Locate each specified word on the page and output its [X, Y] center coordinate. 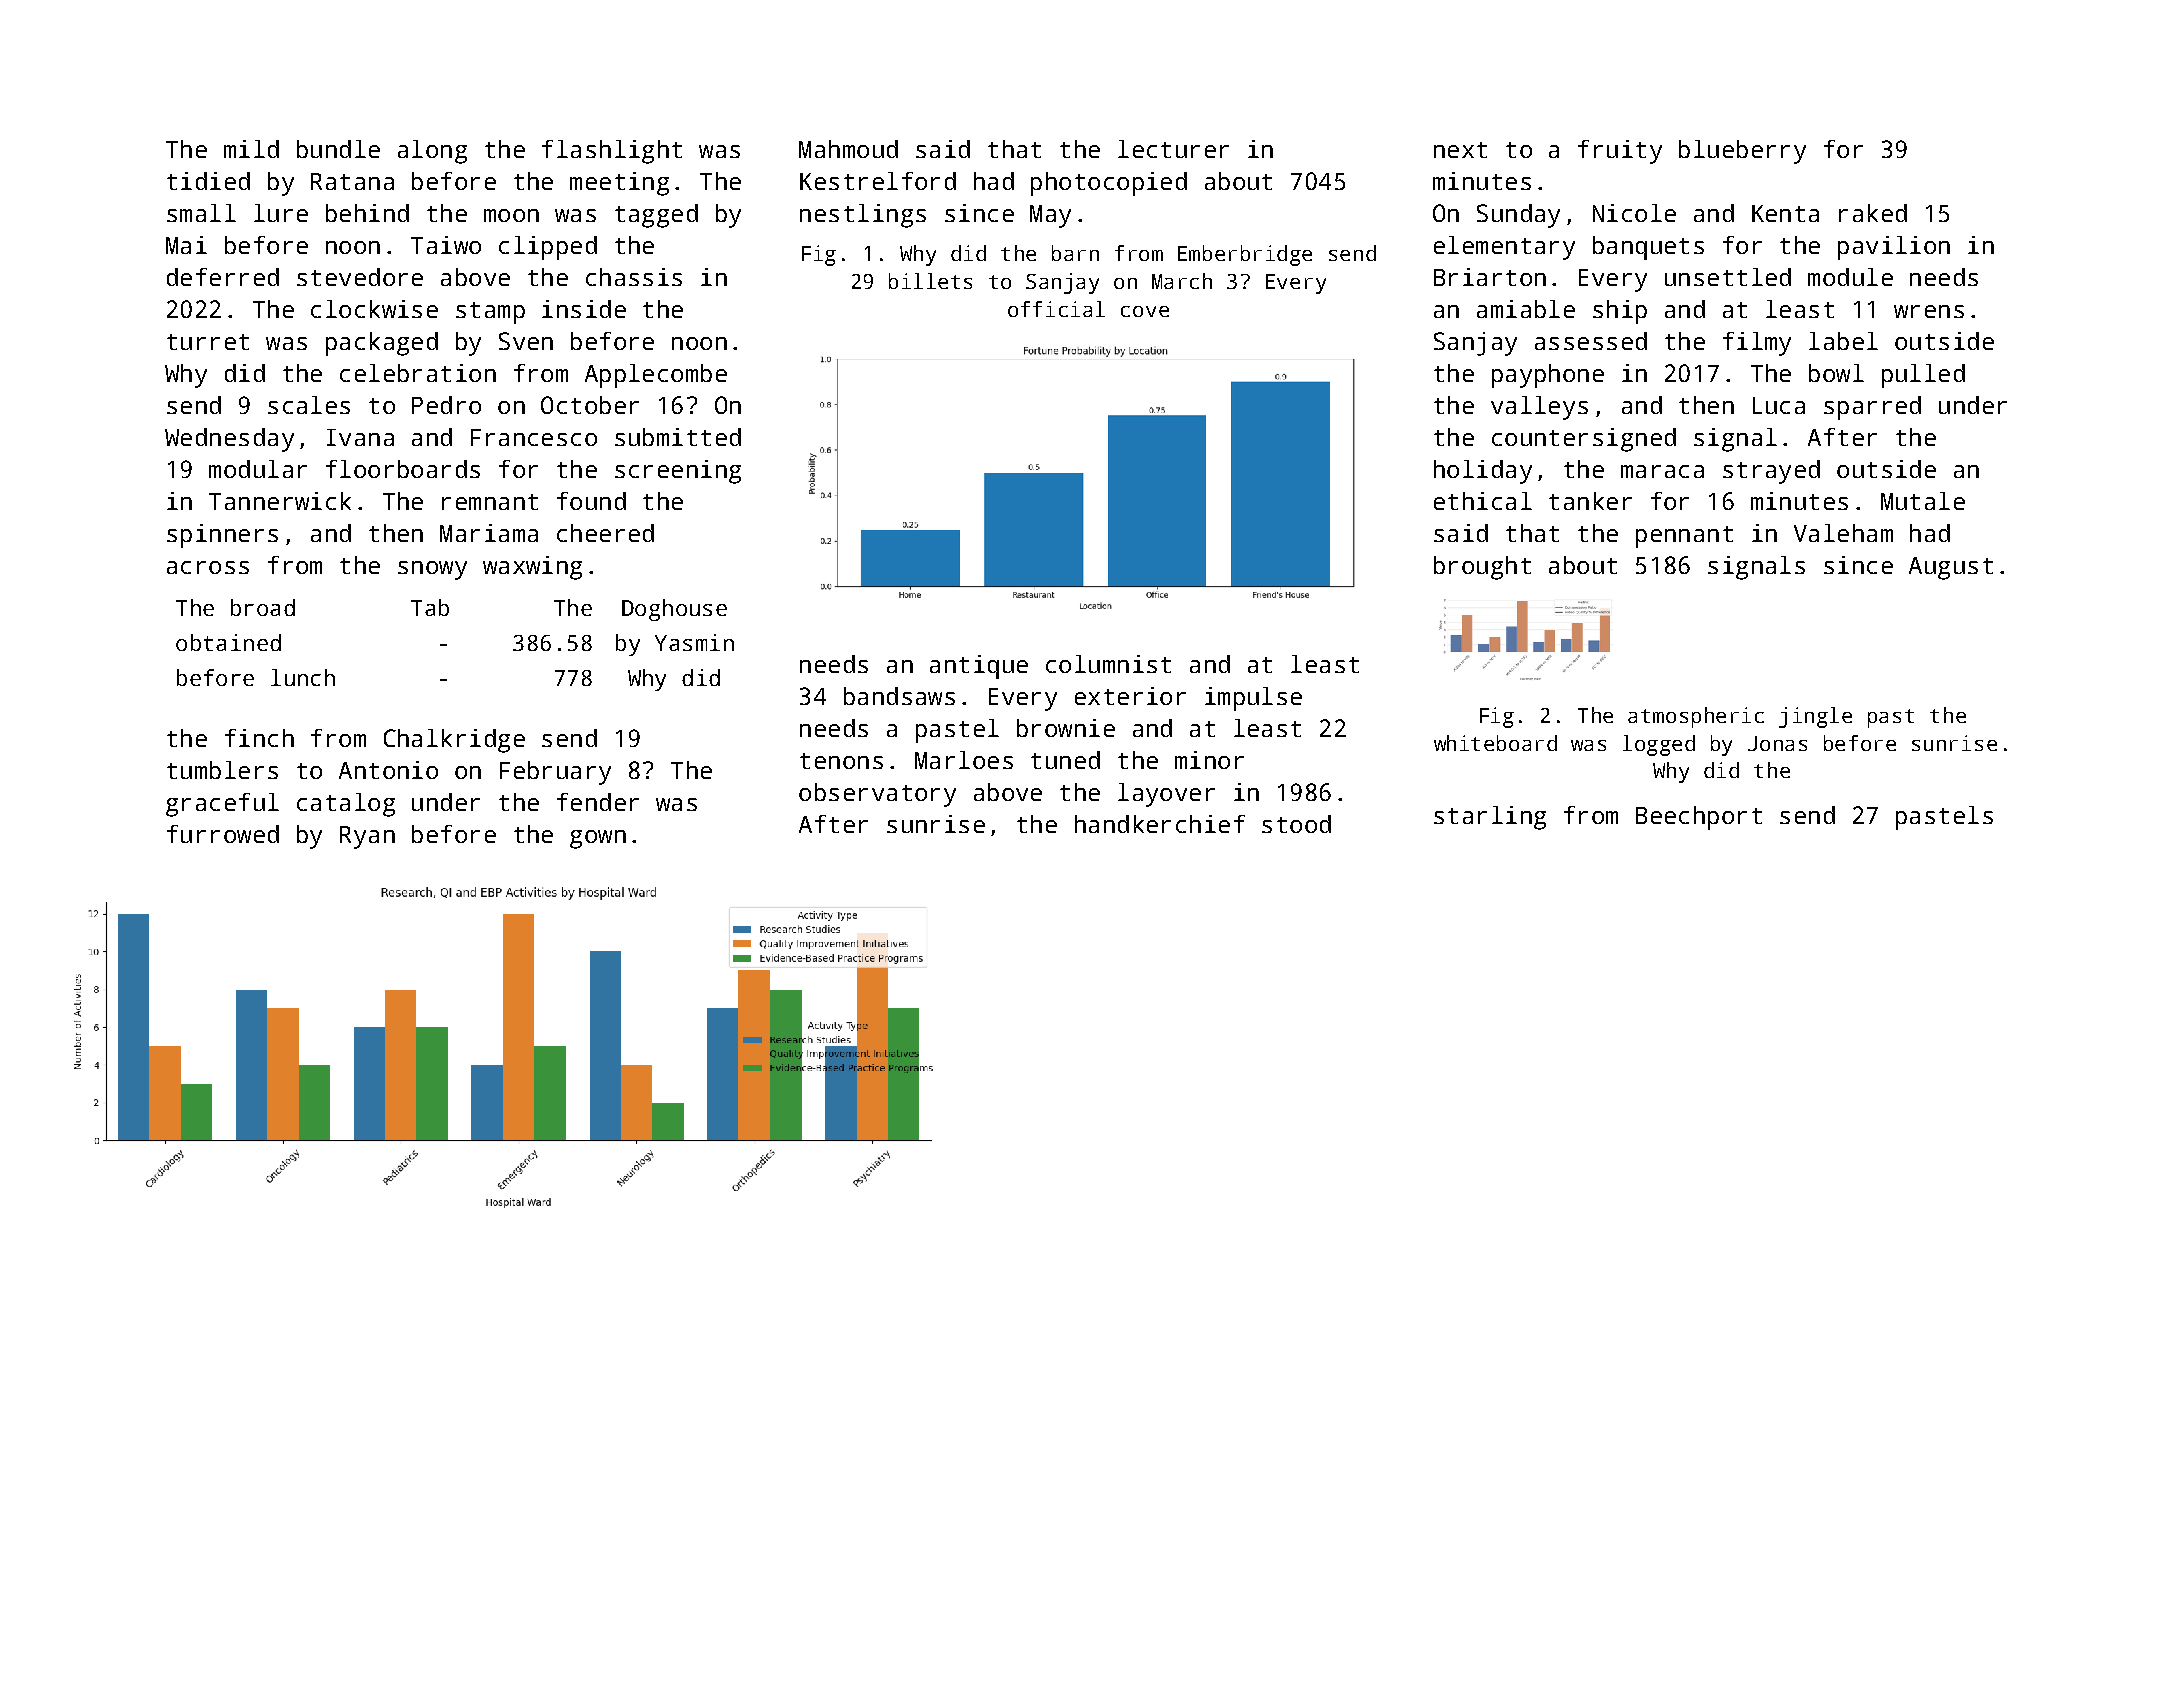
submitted [678, 437]
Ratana [352, 181]
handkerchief [1160, 824]
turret [208, 342]
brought [1482, 568]
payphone [1548, 376]
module [1850, 277]
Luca [1779, 405]
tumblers [222, 770]
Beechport [1699, 818]
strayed [1771, 472]
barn [1075, 253]
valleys [1539, 408]
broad [263, 607]
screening [678, 472]
